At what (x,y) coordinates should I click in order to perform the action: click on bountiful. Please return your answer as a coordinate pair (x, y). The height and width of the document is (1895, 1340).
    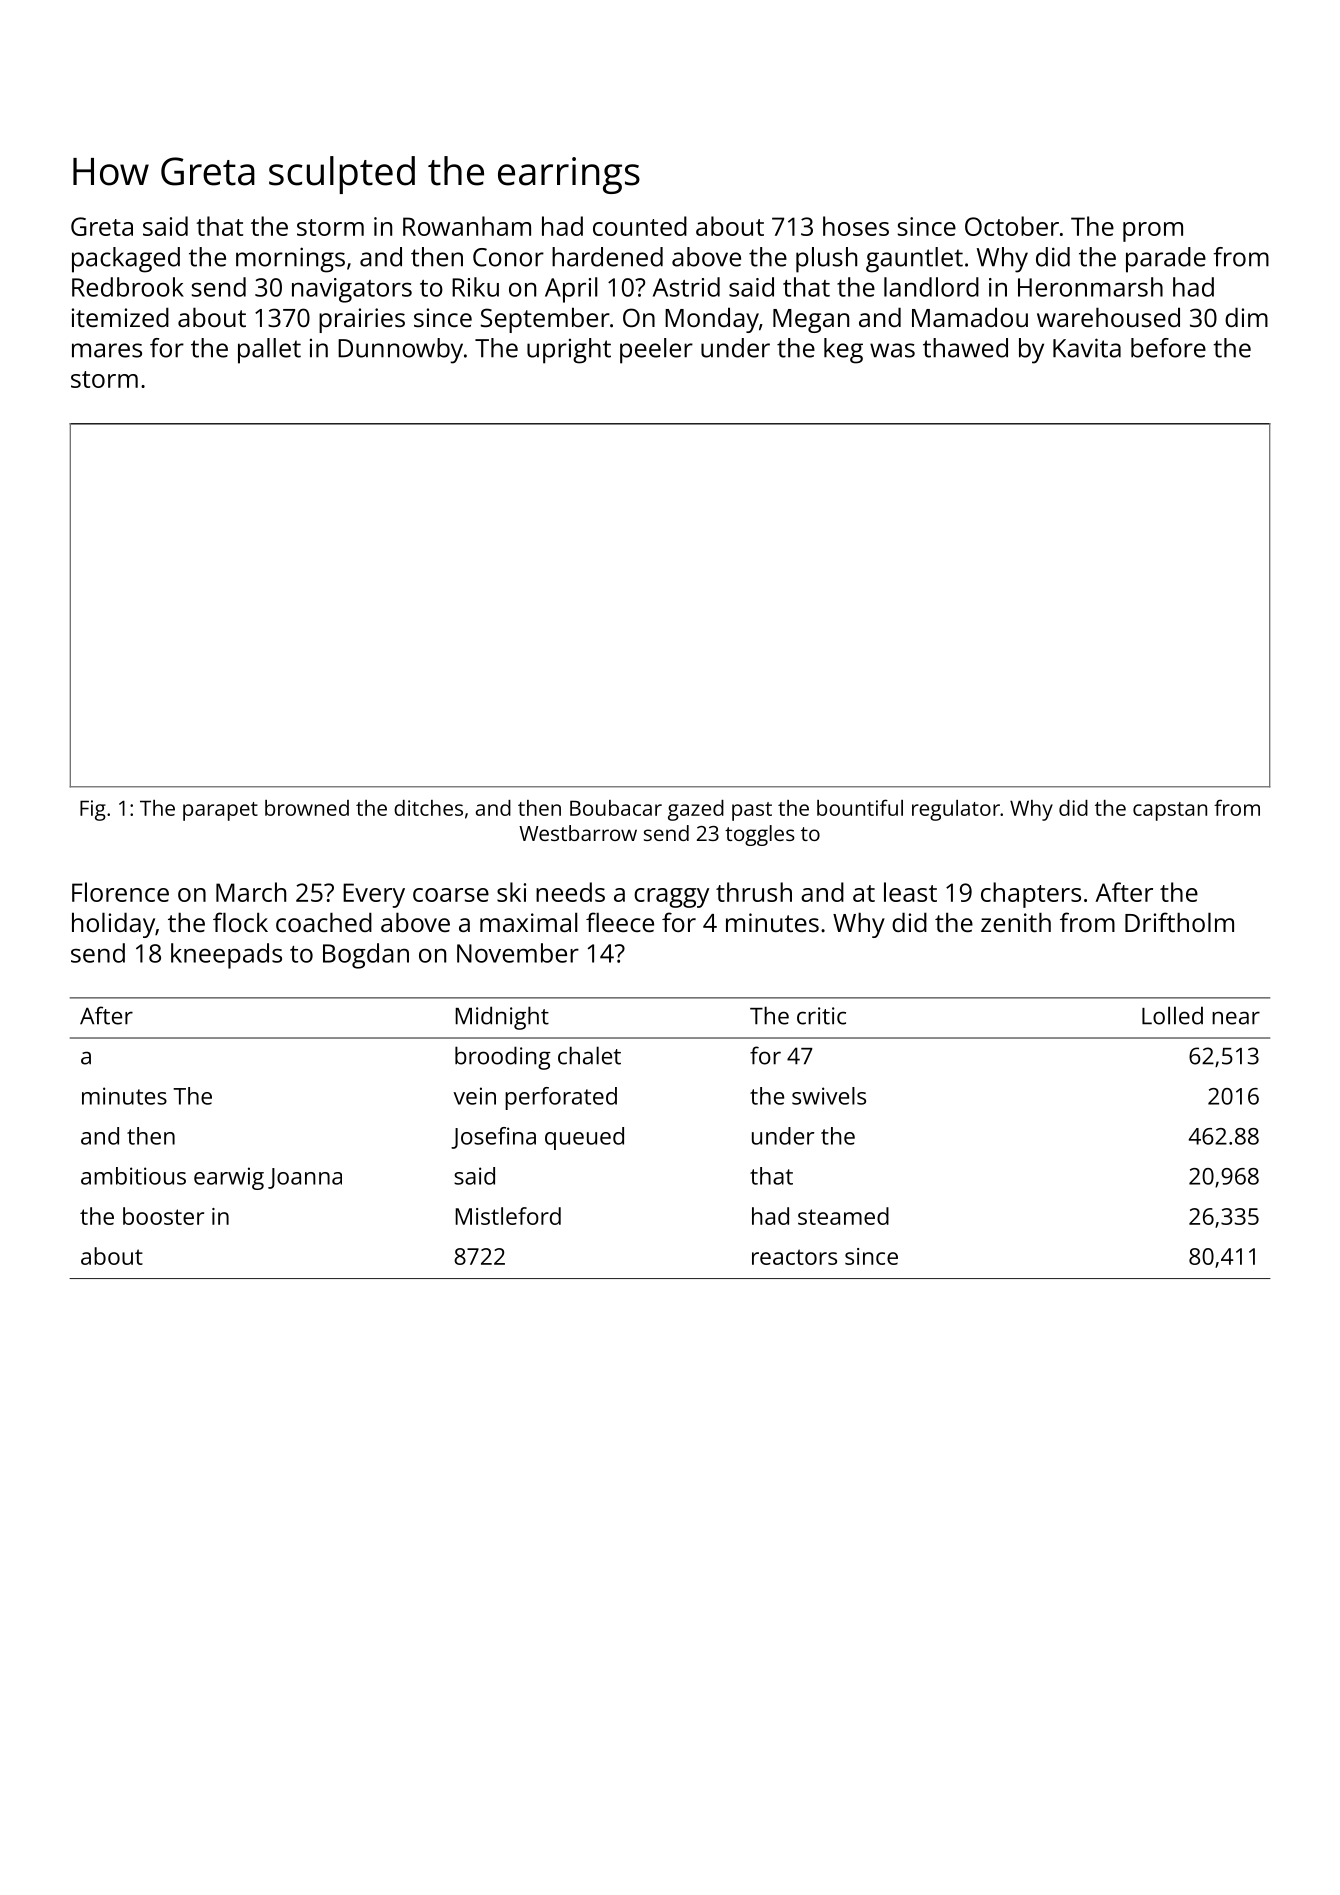
    Looking at the image, I should click on (860, 807).
